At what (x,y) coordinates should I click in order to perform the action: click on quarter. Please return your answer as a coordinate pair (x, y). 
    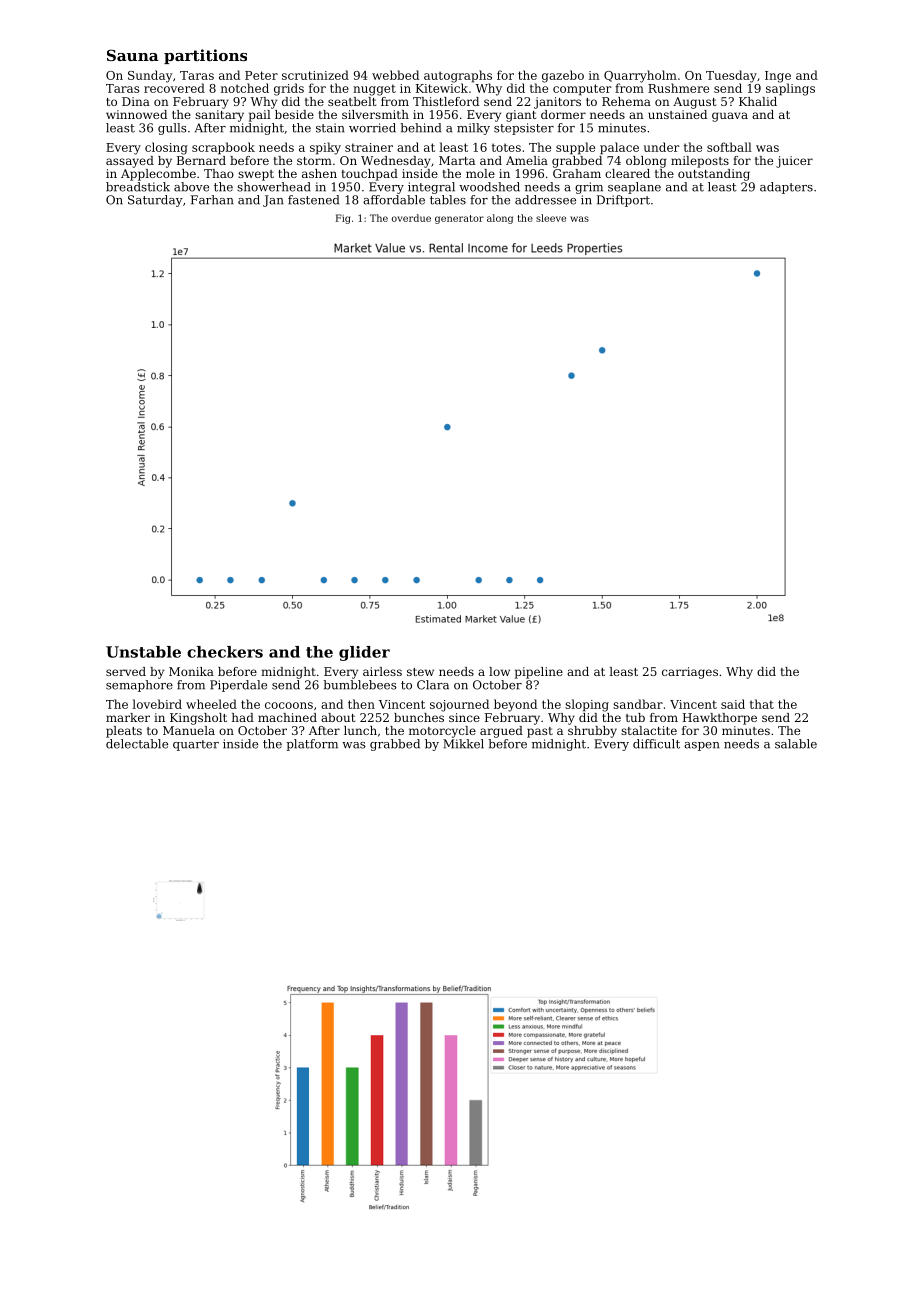
    Looking at the image, I should click on (196, 745).
